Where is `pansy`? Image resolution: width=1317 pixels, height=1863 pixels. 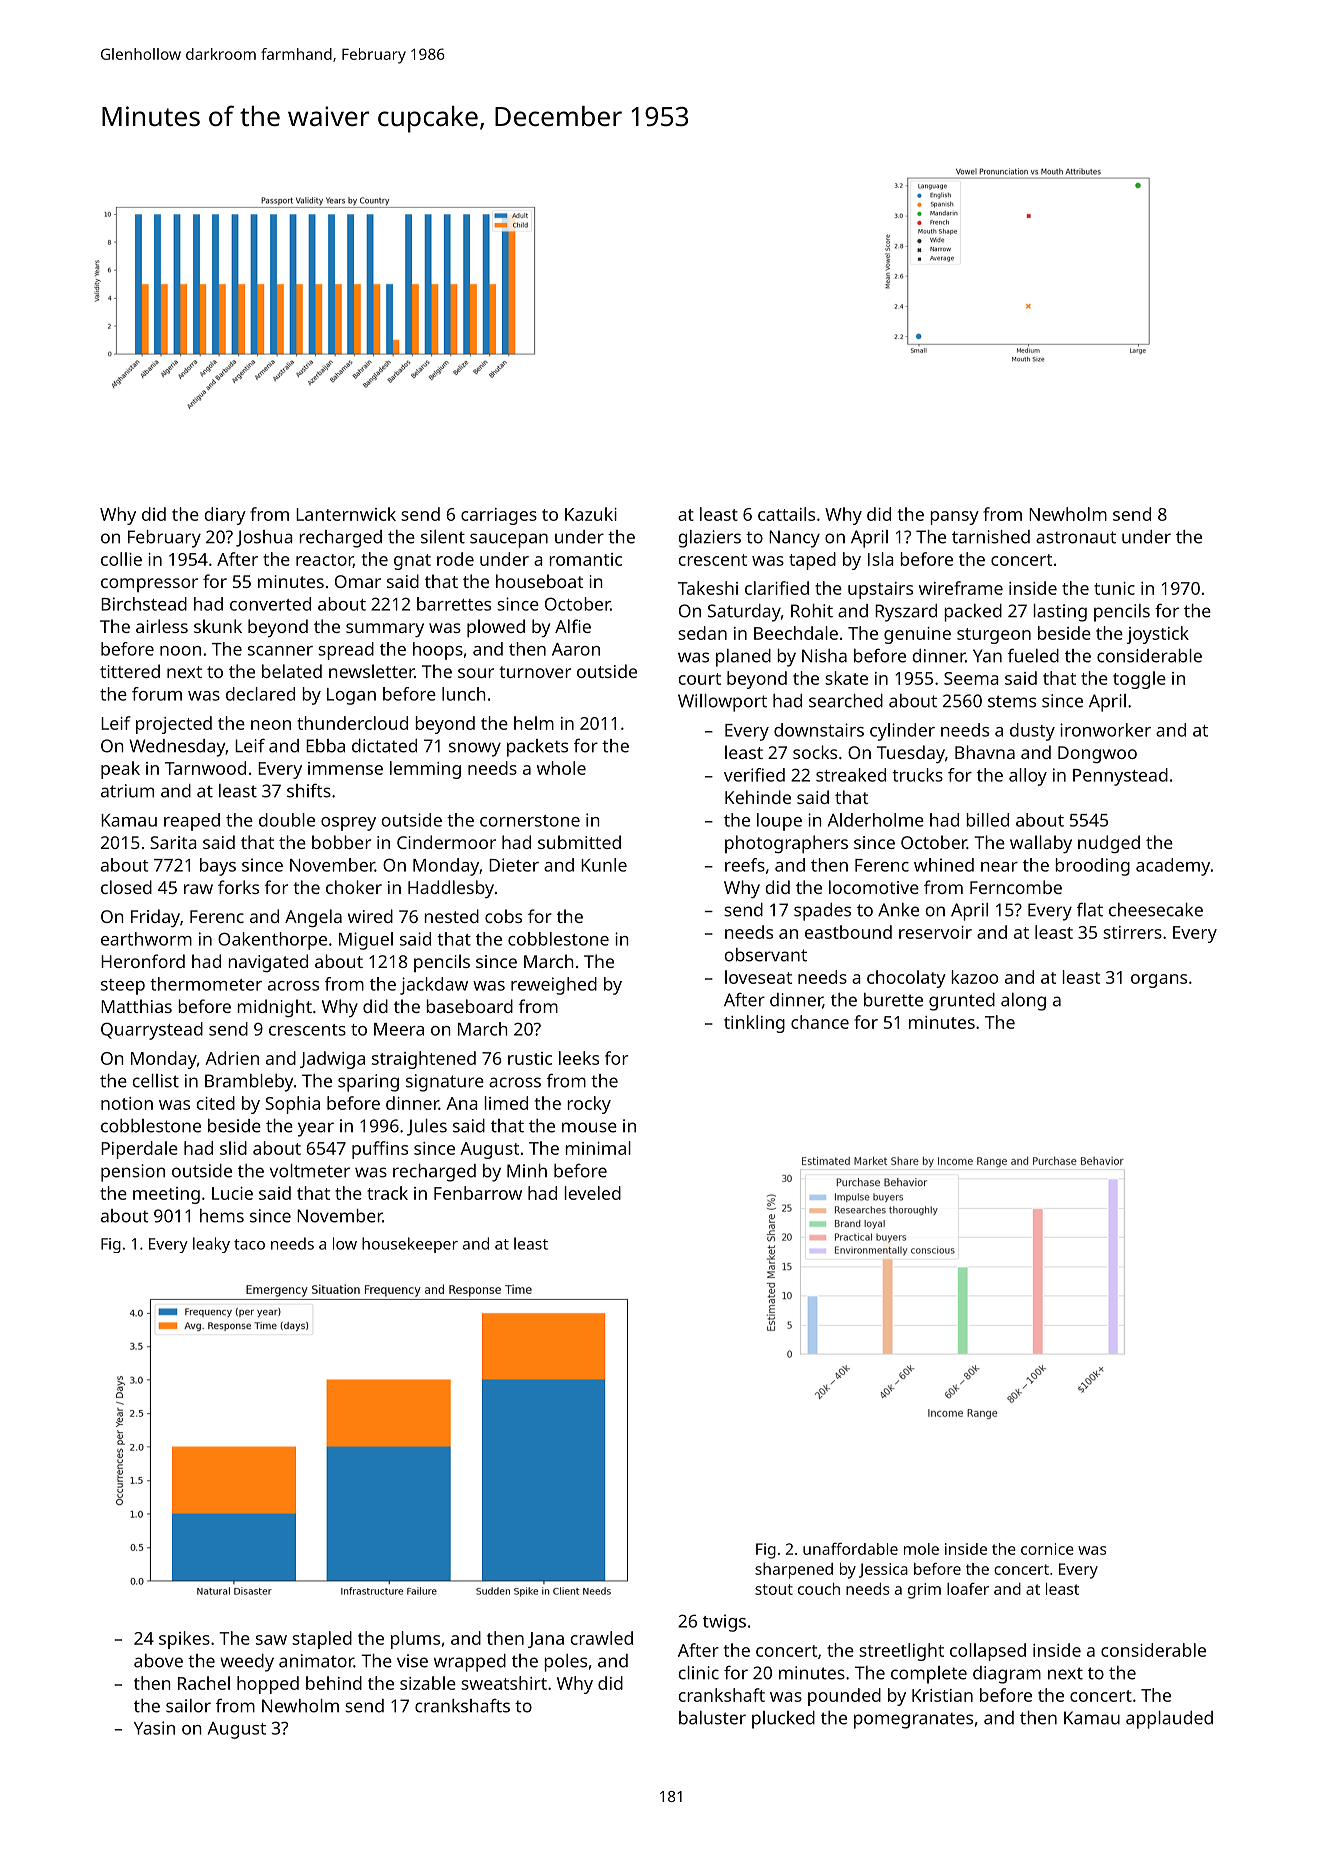 pansy is located at coordinates (954, 518).
